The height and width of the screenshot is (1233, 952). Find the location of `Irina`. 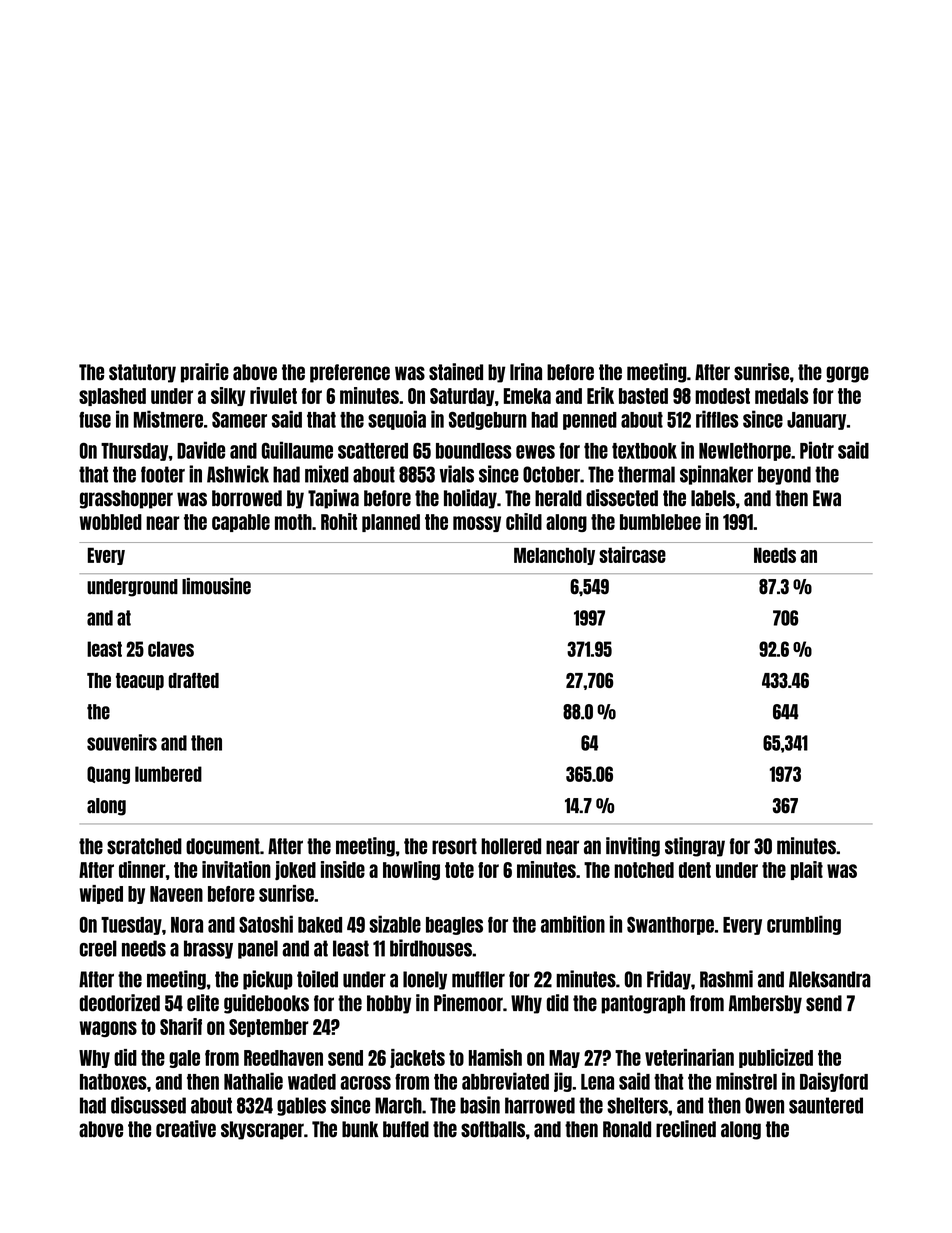

Irina is located at coordinates (526, 372).
